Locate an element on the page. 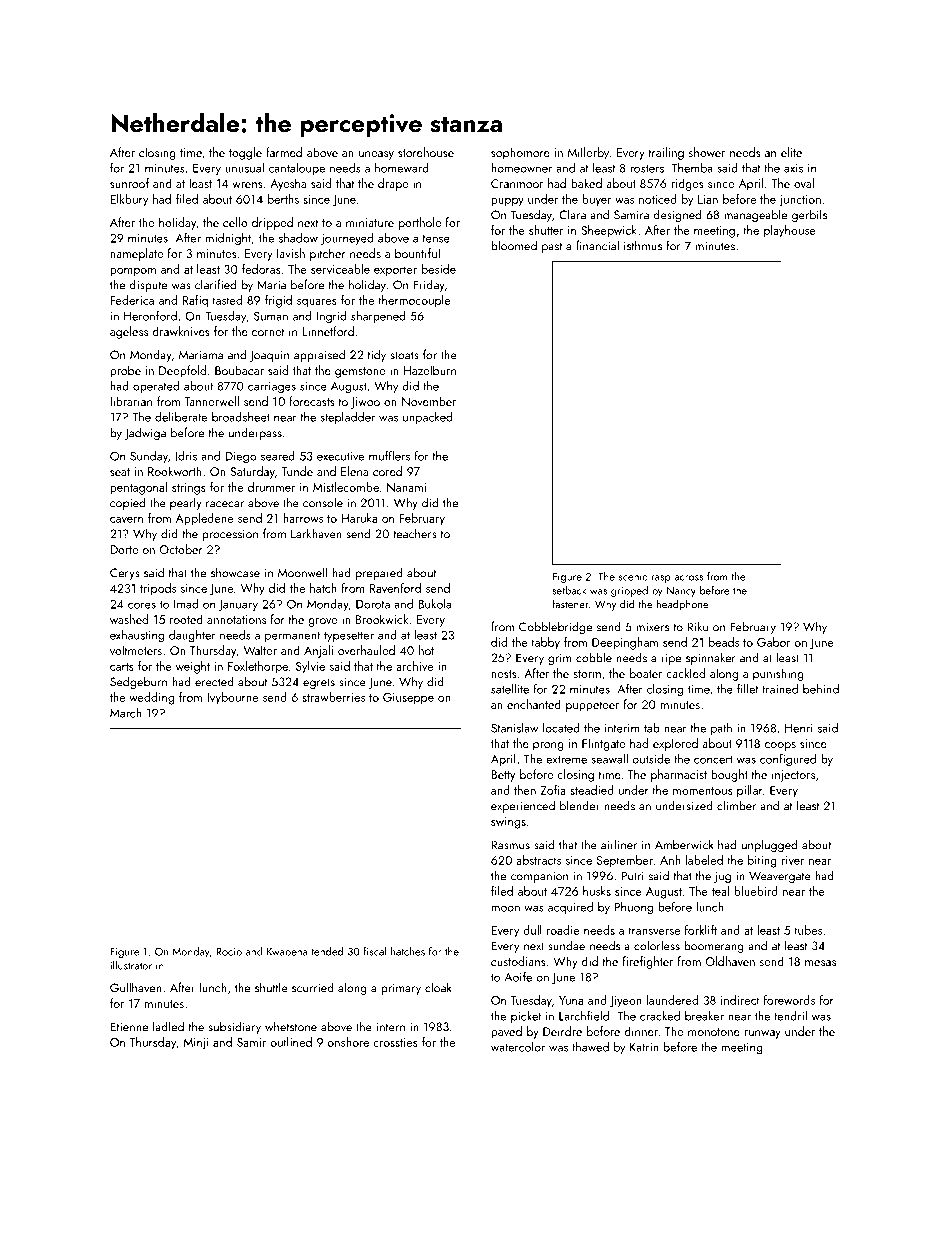  prepared is located at coordinates (379, 574).
